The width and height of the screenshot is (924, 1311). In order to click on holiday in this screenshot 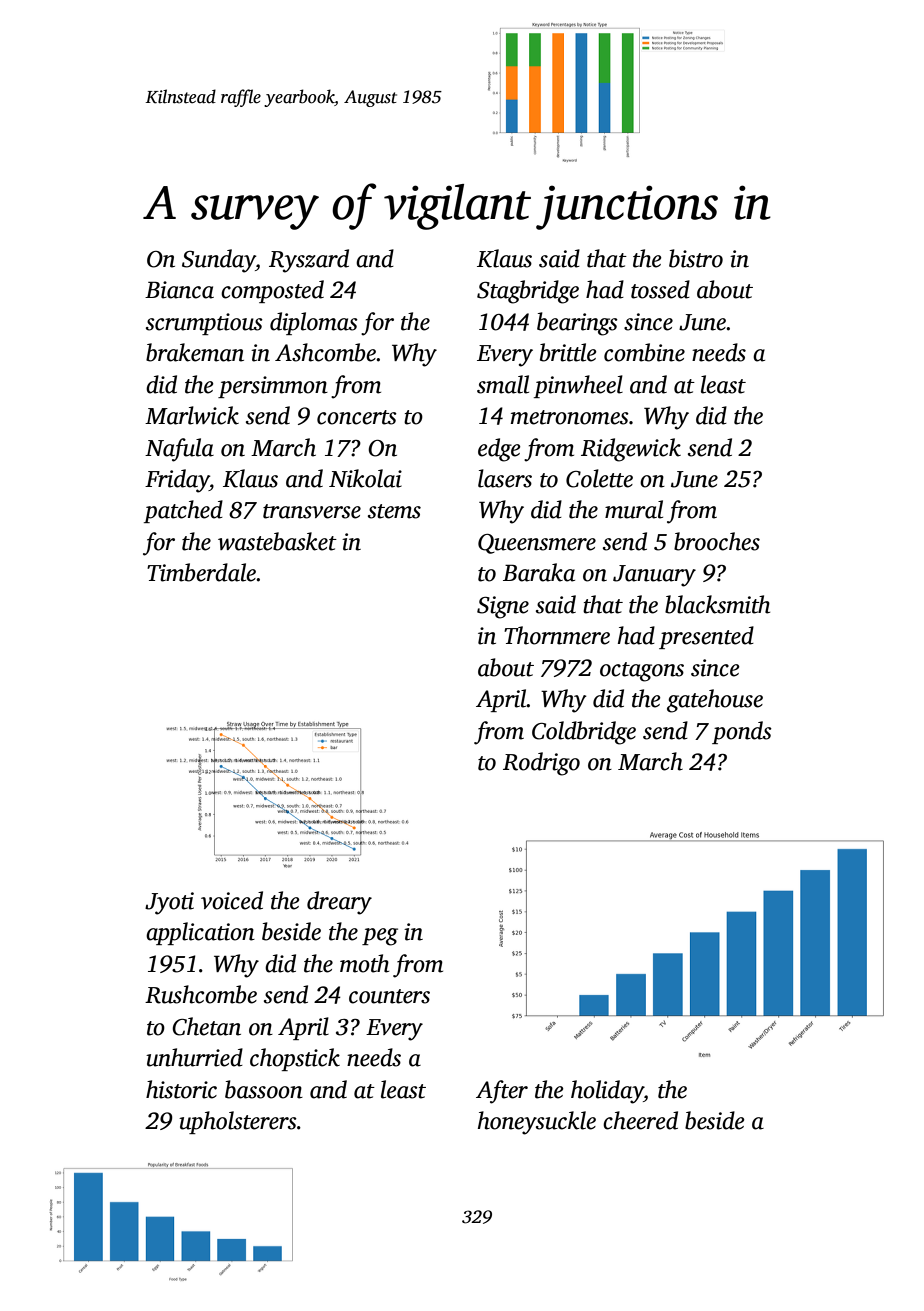, I will do `click(607, 1092)`.
